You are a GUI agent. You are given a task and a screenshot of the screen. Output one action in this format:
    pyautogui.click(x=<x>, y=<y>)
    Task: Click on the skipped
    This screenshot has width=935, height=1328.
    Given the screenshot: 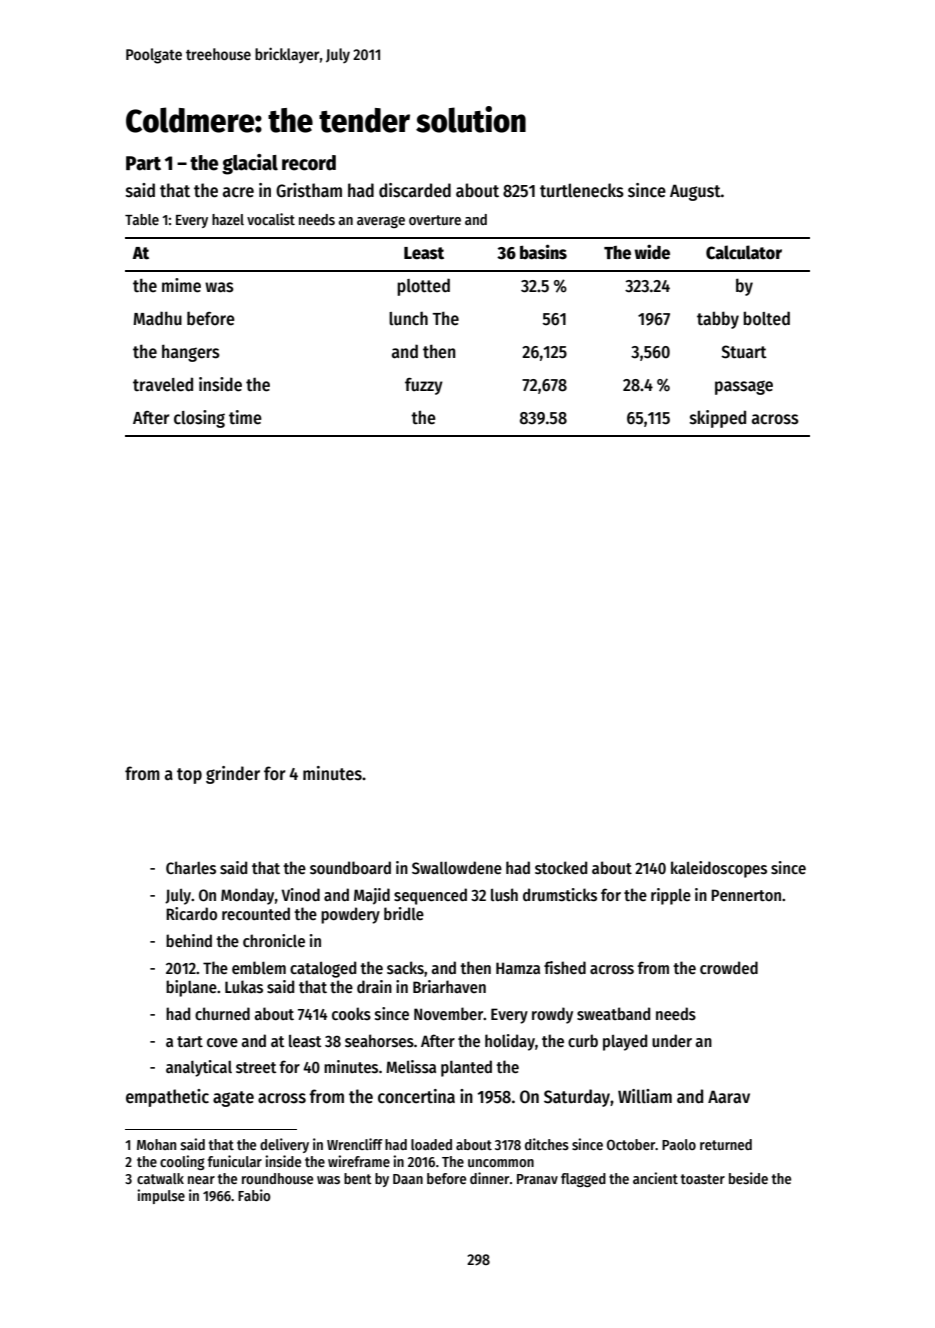 What is the action you would take?
    pyautogui.click(x=718, y=419)
